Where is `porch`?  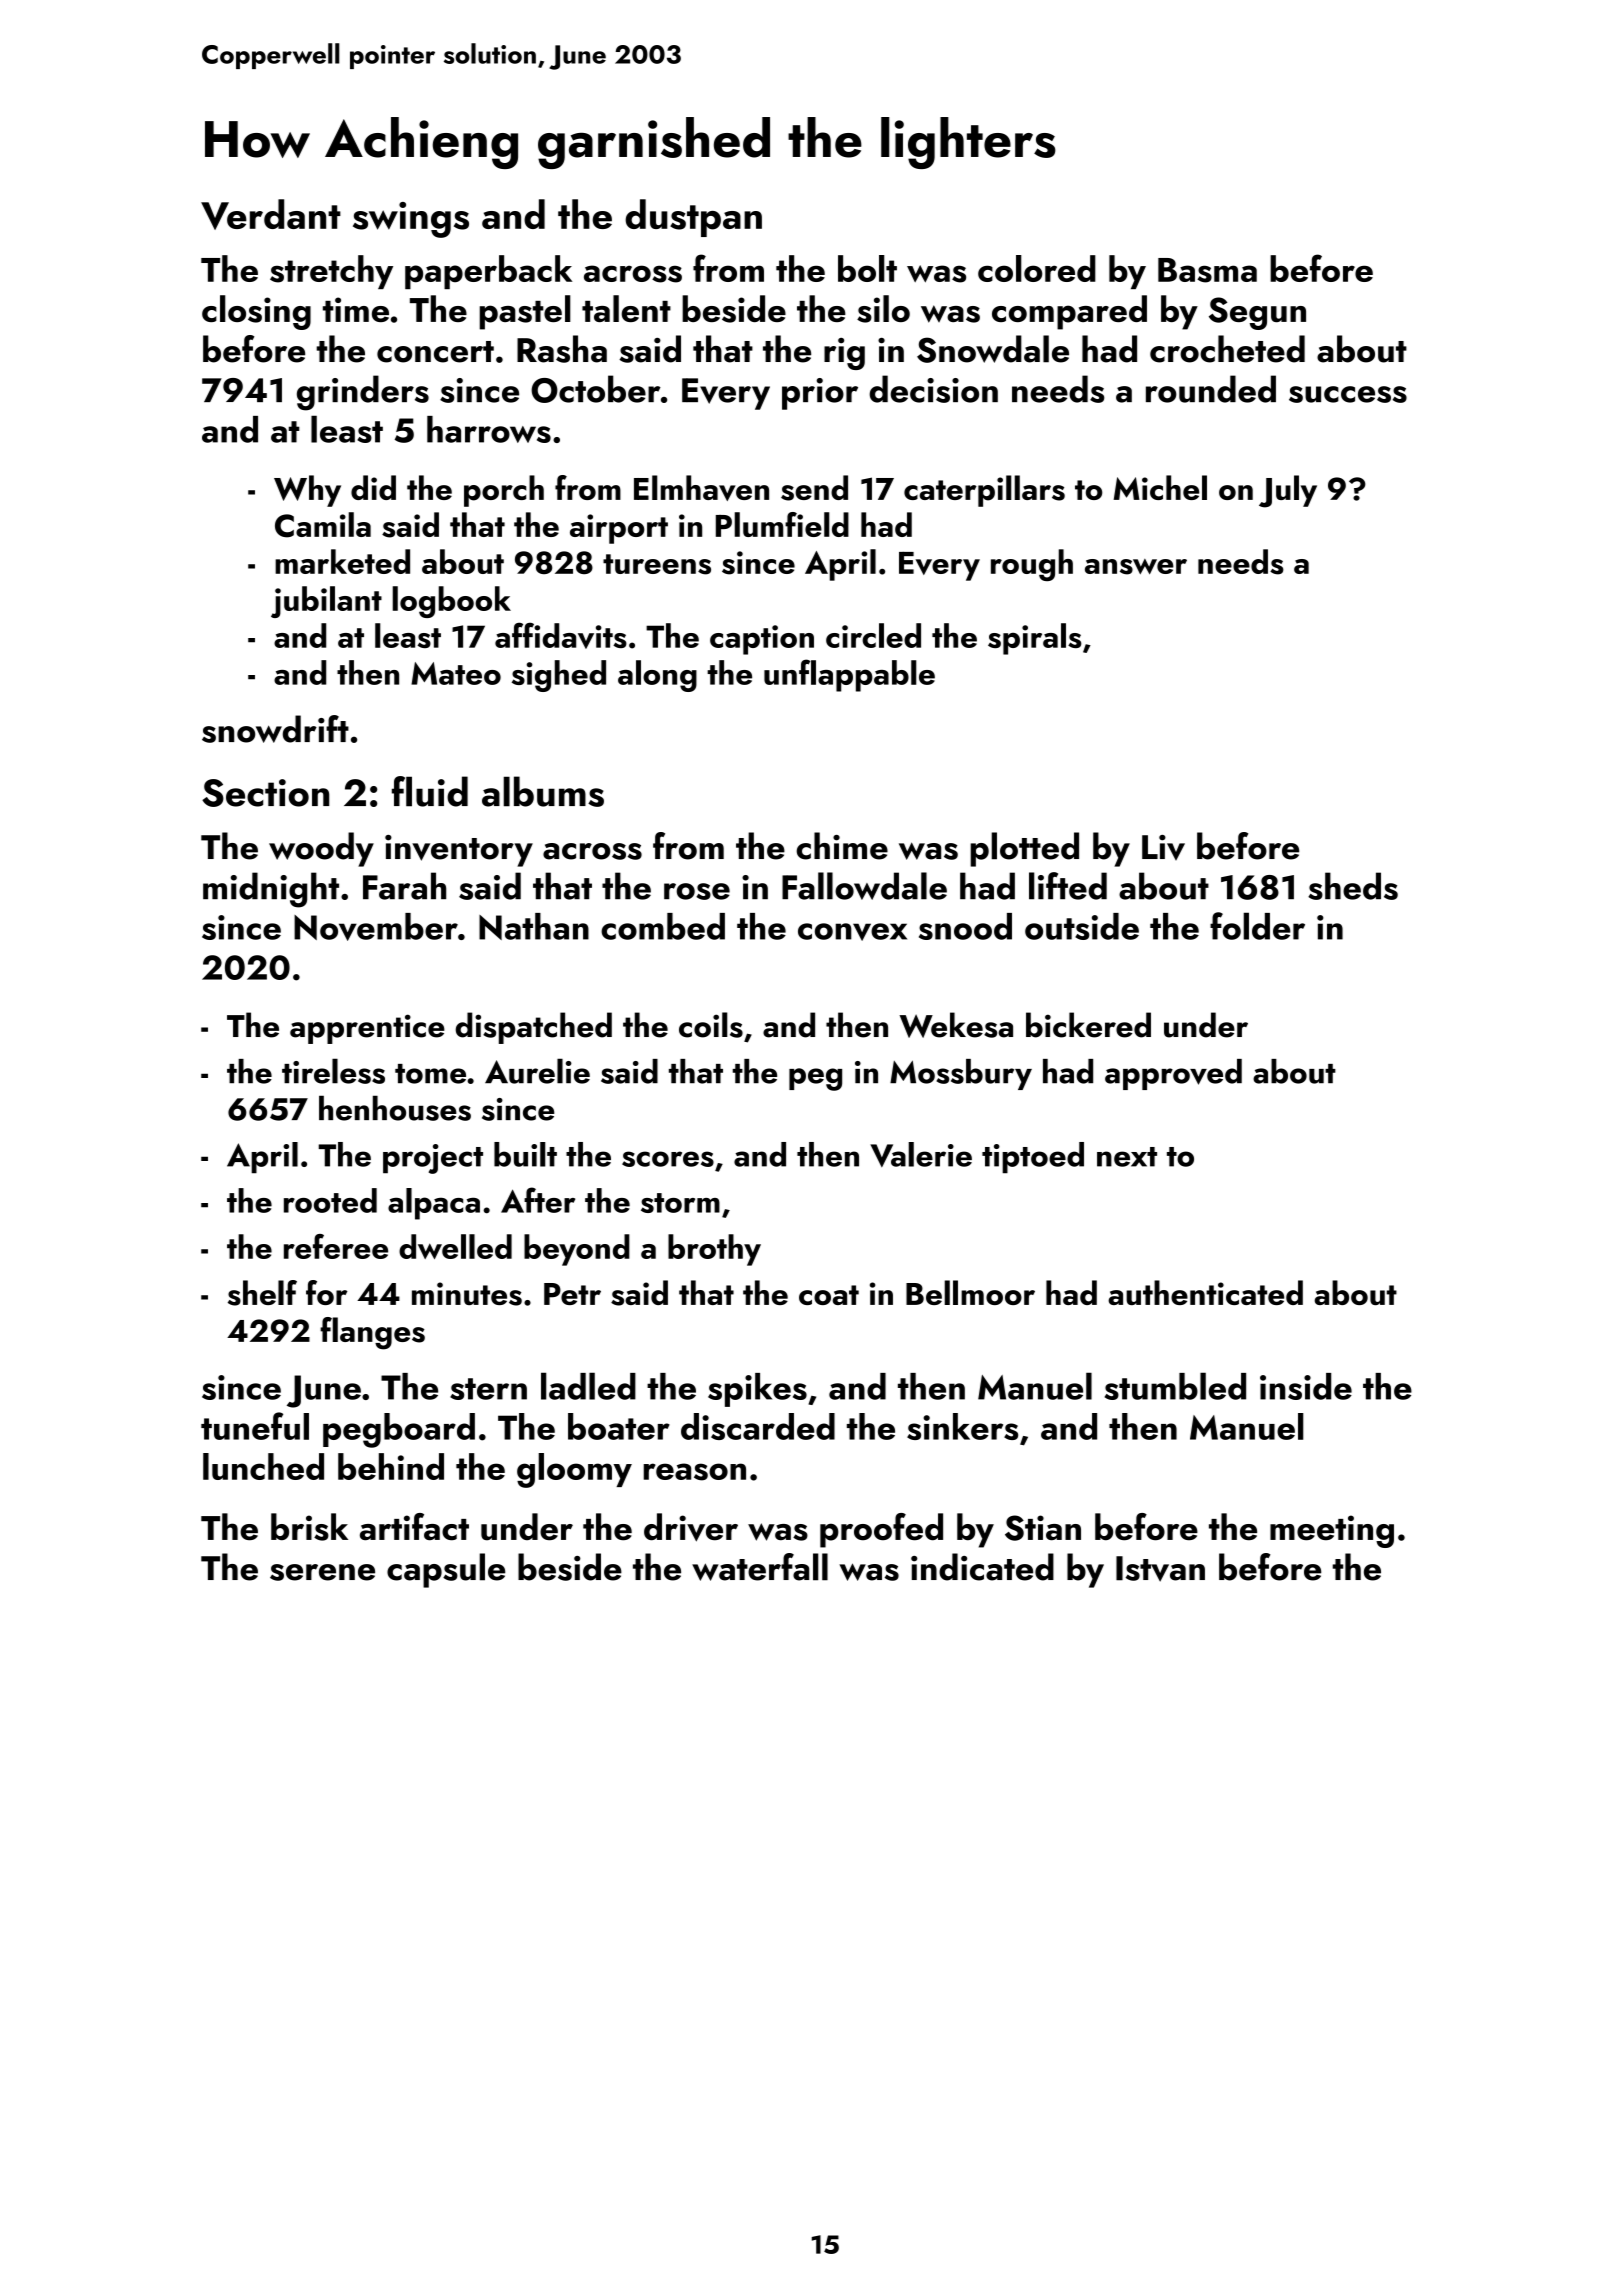
porch is located at coordinates (504, 491).
